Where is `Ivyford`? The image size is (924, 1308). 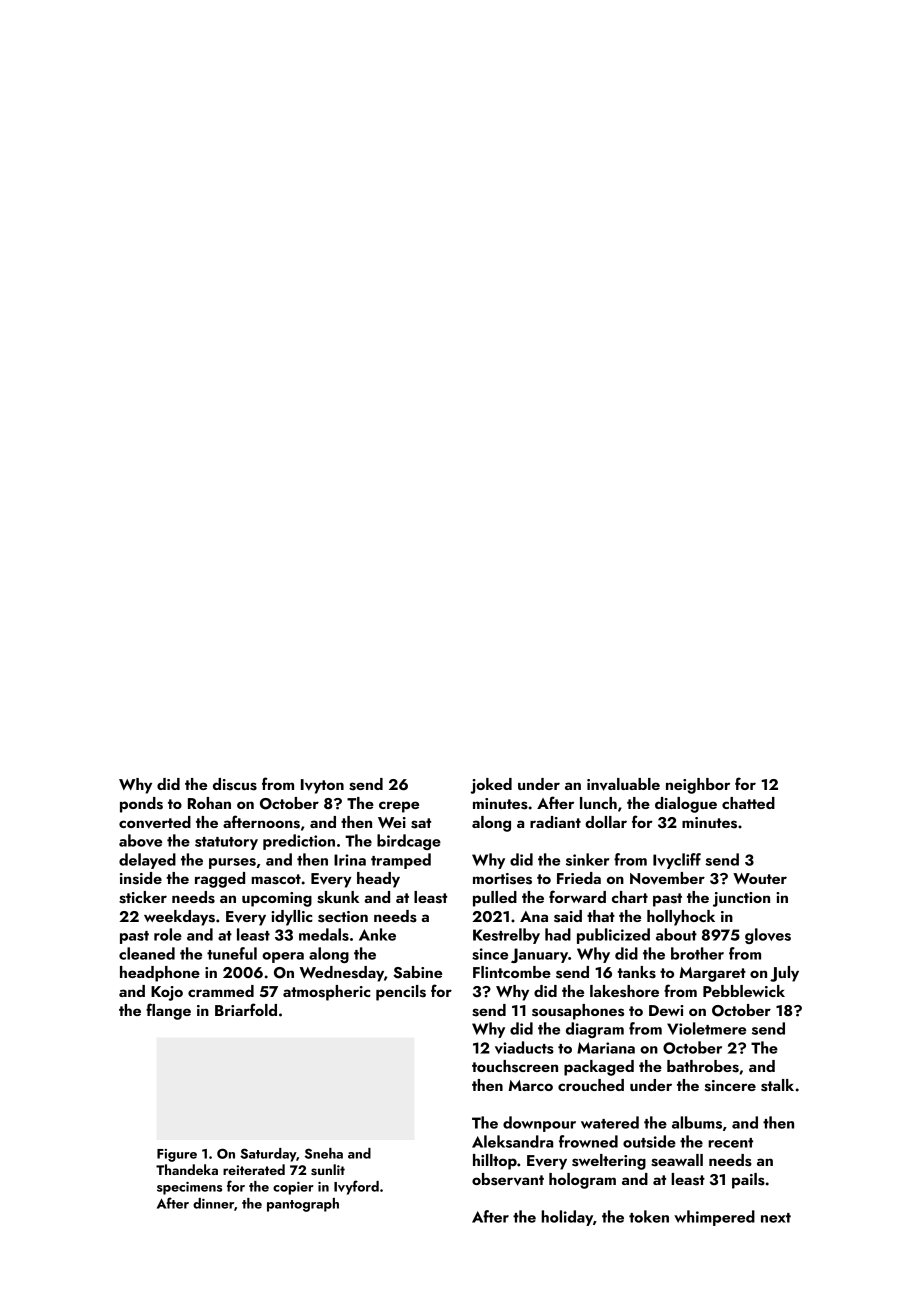 Ivyford is located at coordinates (356, 1187).
